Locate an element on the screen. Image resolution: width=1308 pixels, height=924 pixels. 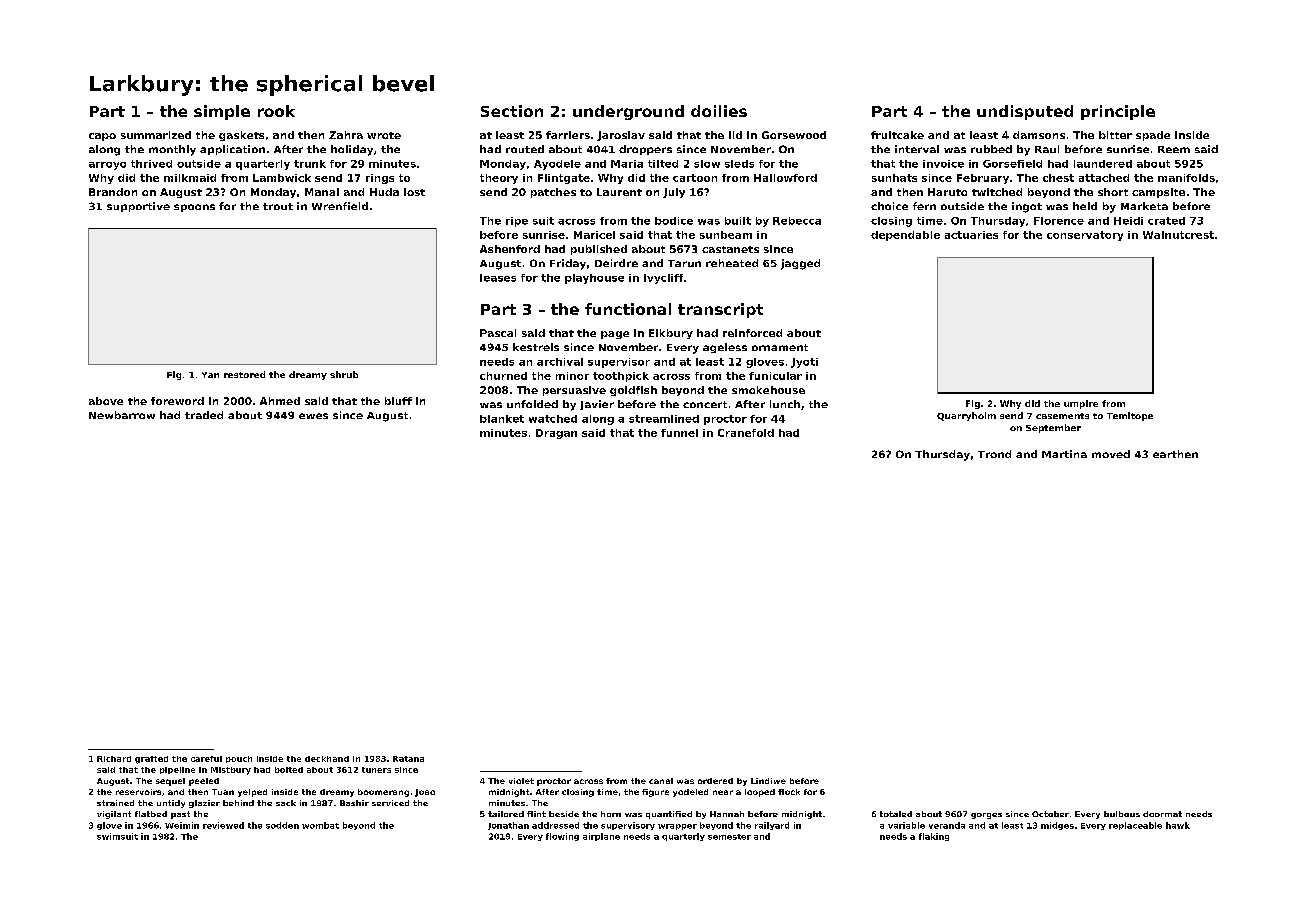
traded is located at coordinates (204, 415).
